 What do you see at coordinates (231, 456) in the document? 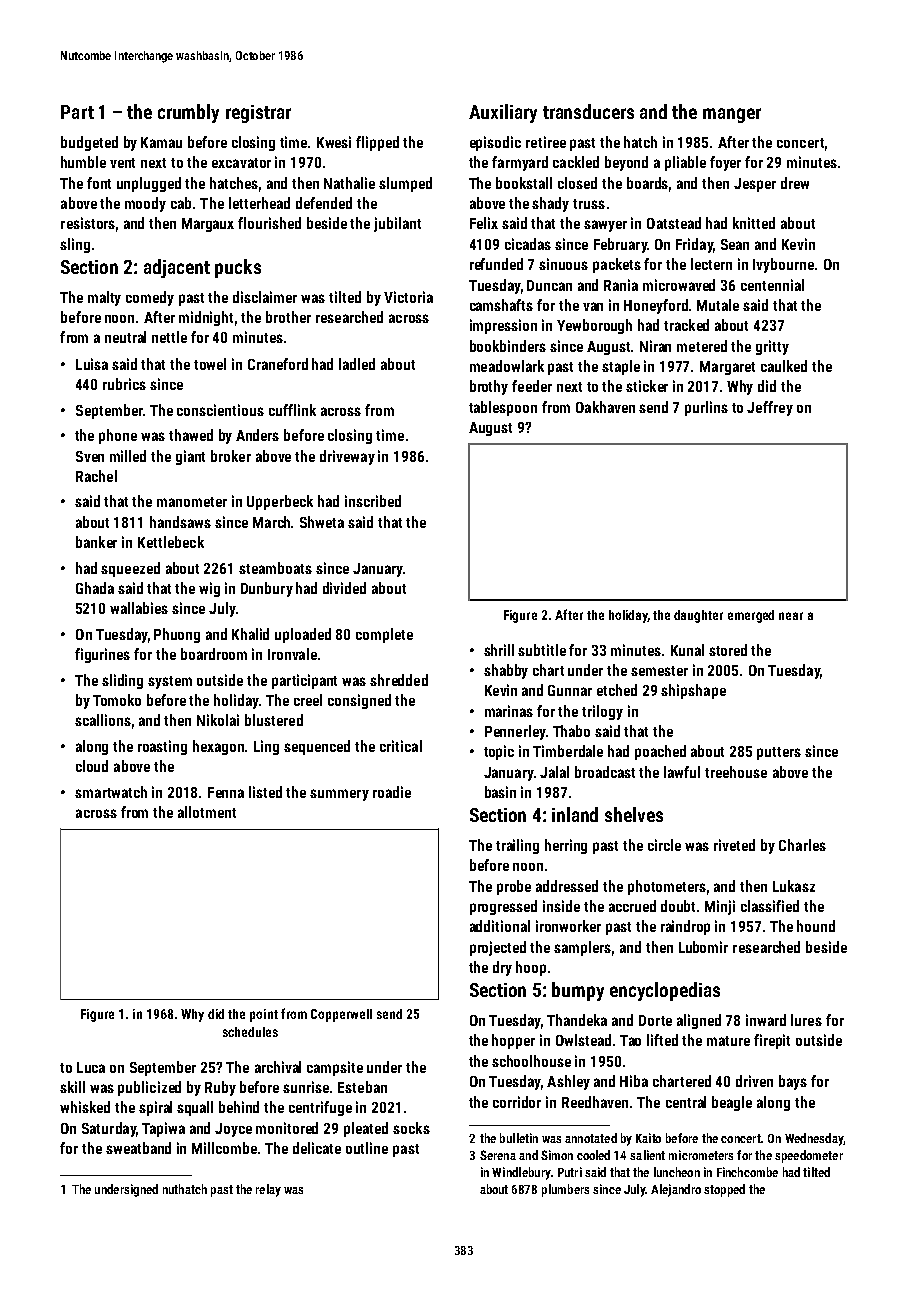
I see `broker` at bounding box center [231, 456].
